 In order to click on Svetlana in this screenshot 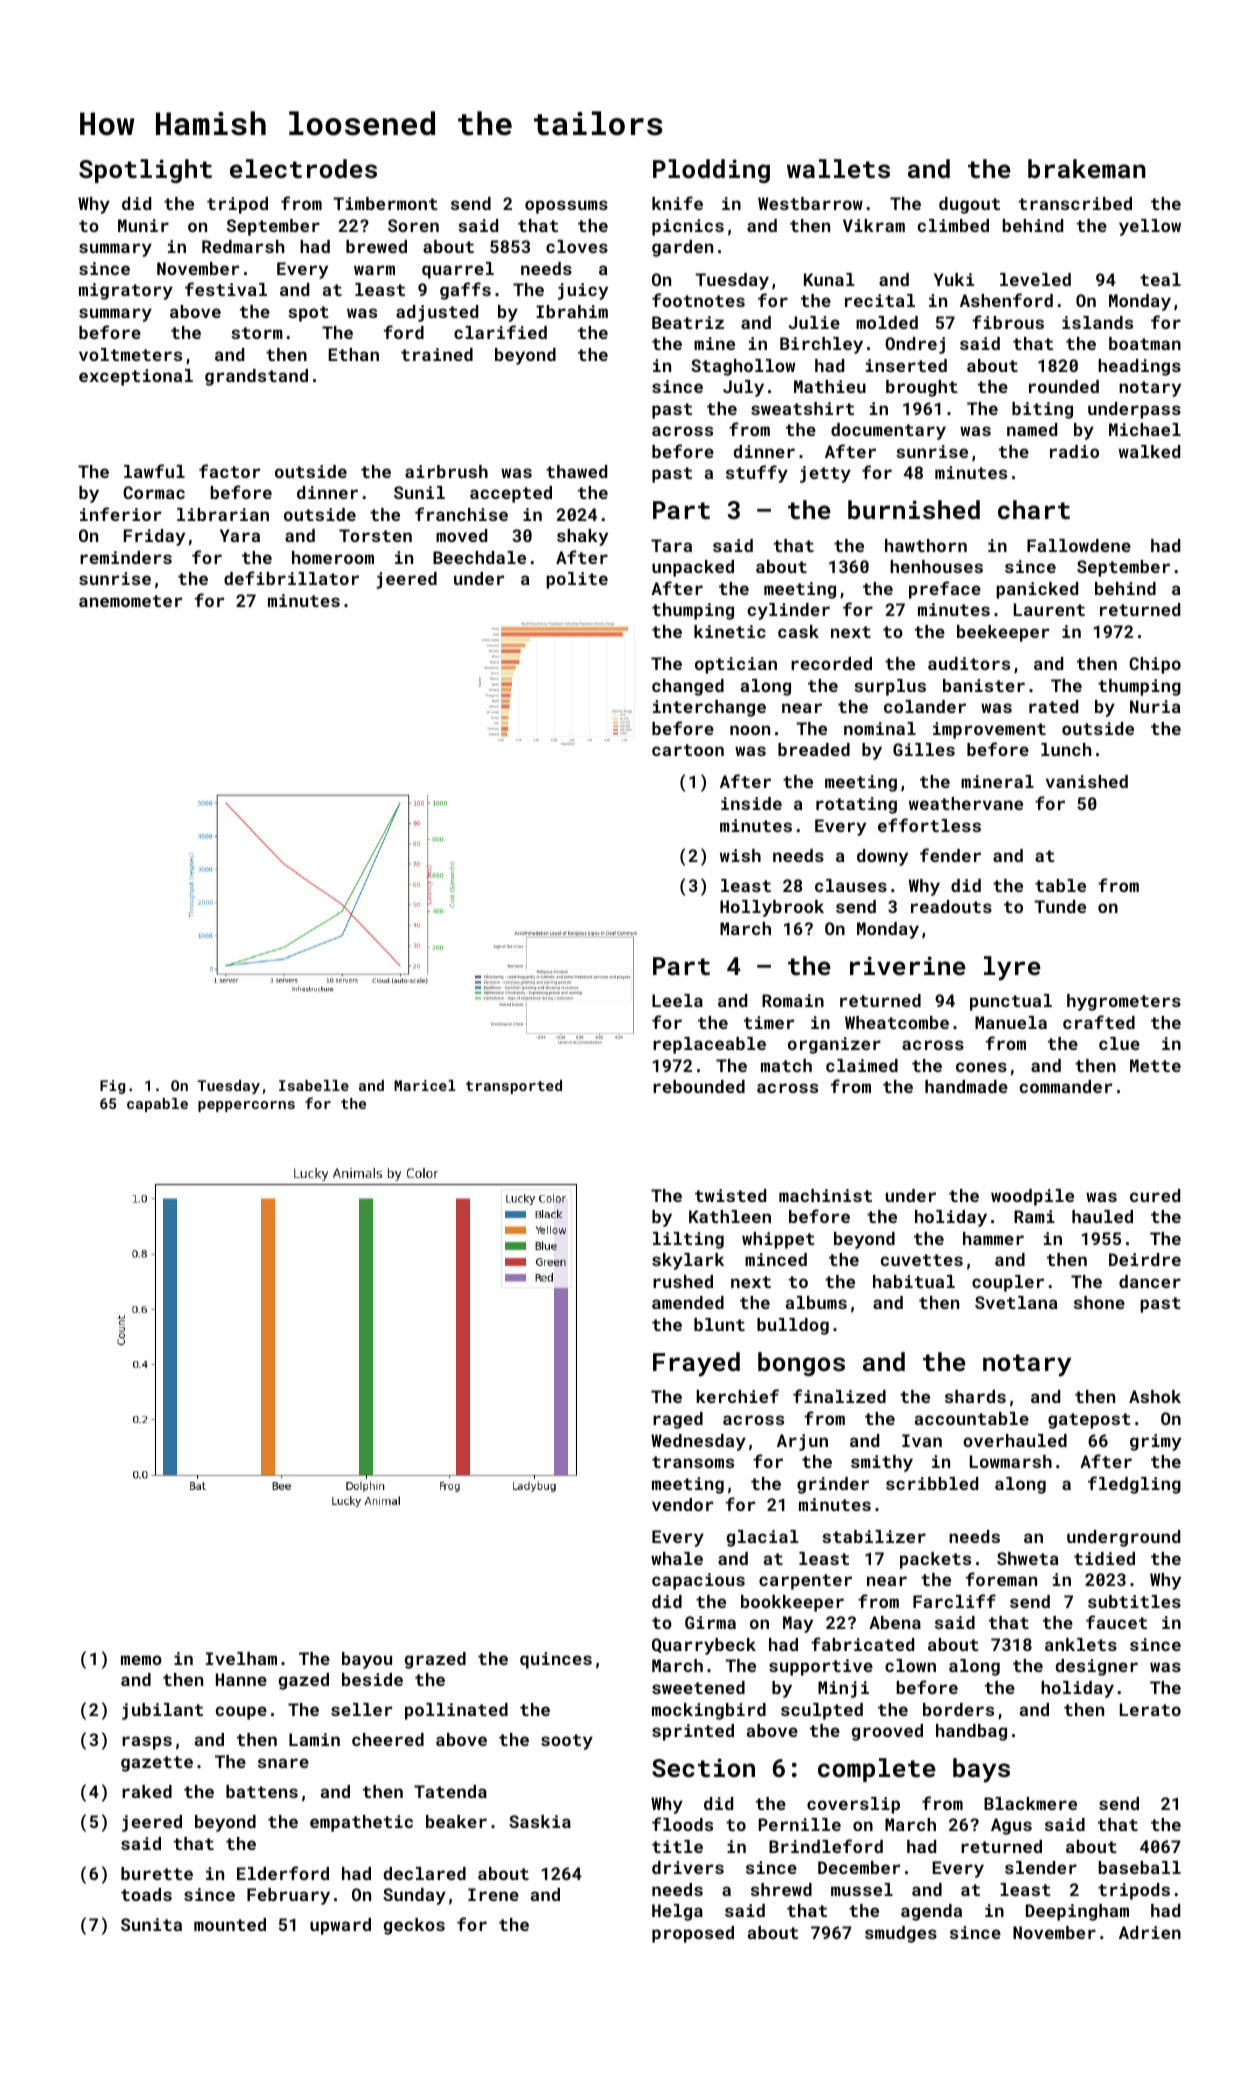, I will do `click(1016, 1302)`.
